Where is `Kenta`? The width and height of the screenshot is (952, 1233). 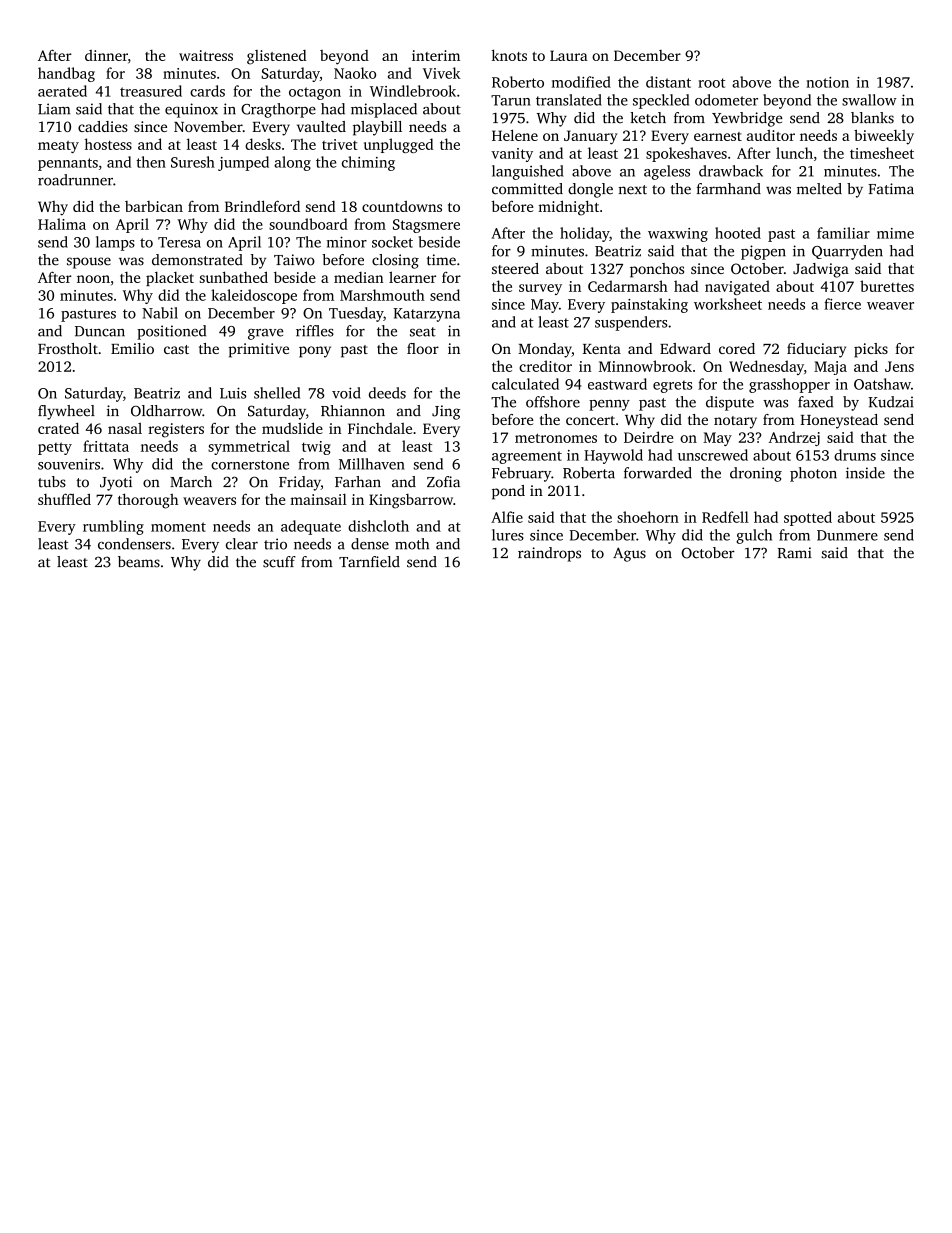 Kenta is located at coordinates (602, 349).
